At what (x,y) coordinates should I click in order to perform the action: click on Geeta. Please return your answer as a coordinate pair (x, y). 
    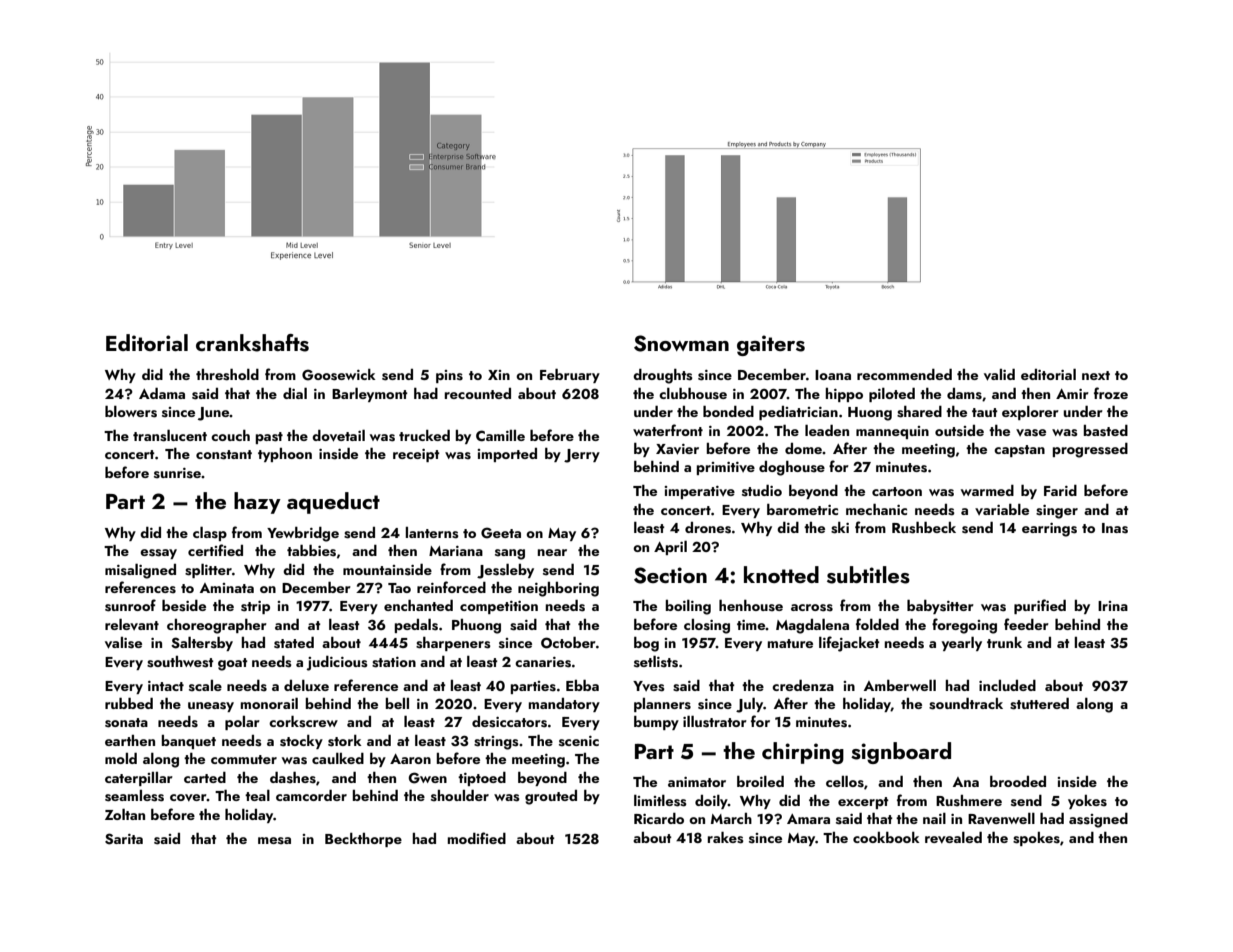
    Looking at the image, I should click on (501, 533).
